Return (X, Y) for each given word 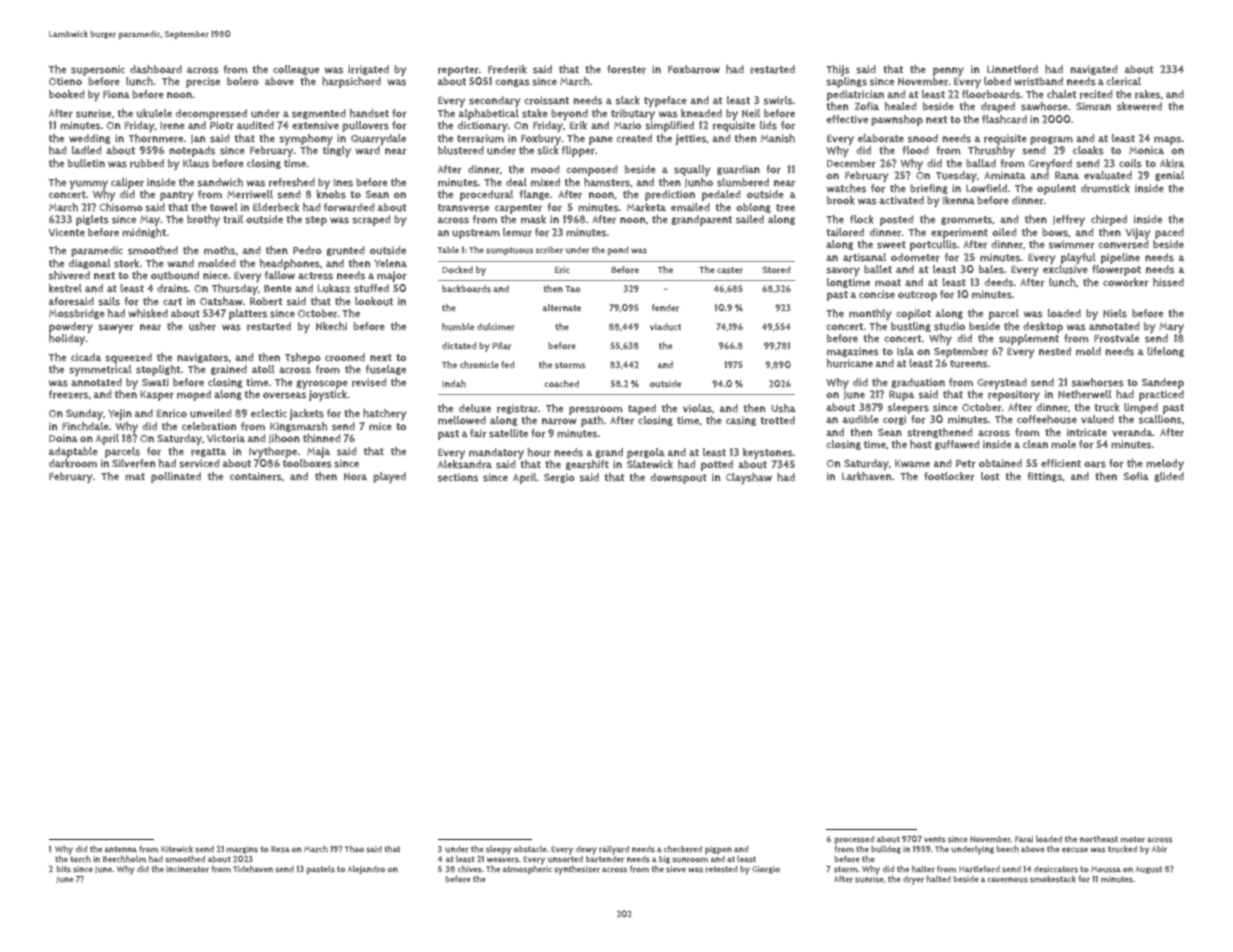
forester (626, 69)
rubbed (147, 163)
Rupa (901, 395)
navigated (1094, 70)
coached (561, 384)
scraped (371, 220)
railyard (614, 850)
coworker (1126, 282)
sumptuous (509, 251)
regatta (208, 452)
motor (1133, 839)
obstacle (530, 849)
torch (80, 859)
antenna (121, 849)
